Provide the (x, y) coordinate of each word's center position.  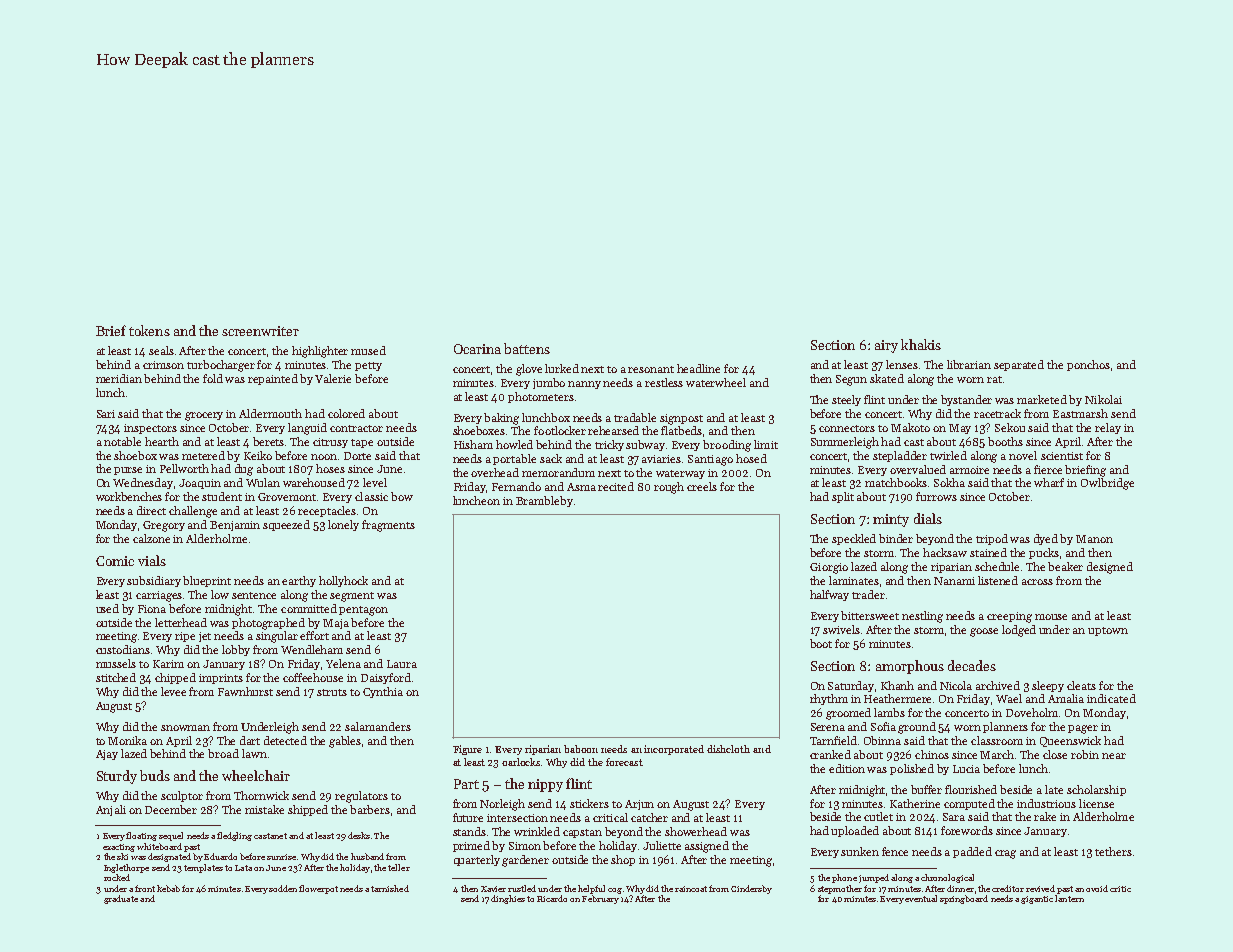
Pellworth (184, 468)
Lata (243, 868)
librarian (969, 364)
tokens (149, 330)
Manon (1094, 539)
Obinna (882, 740)
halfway (829, 595)
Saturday (851, 686)
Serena (828, 727)
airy (886, 346)
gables (345, 742)
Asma (581, 487)
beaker (1065, 566)
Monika (127, 740)
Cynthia (383, 692)
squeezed (286, 525)
